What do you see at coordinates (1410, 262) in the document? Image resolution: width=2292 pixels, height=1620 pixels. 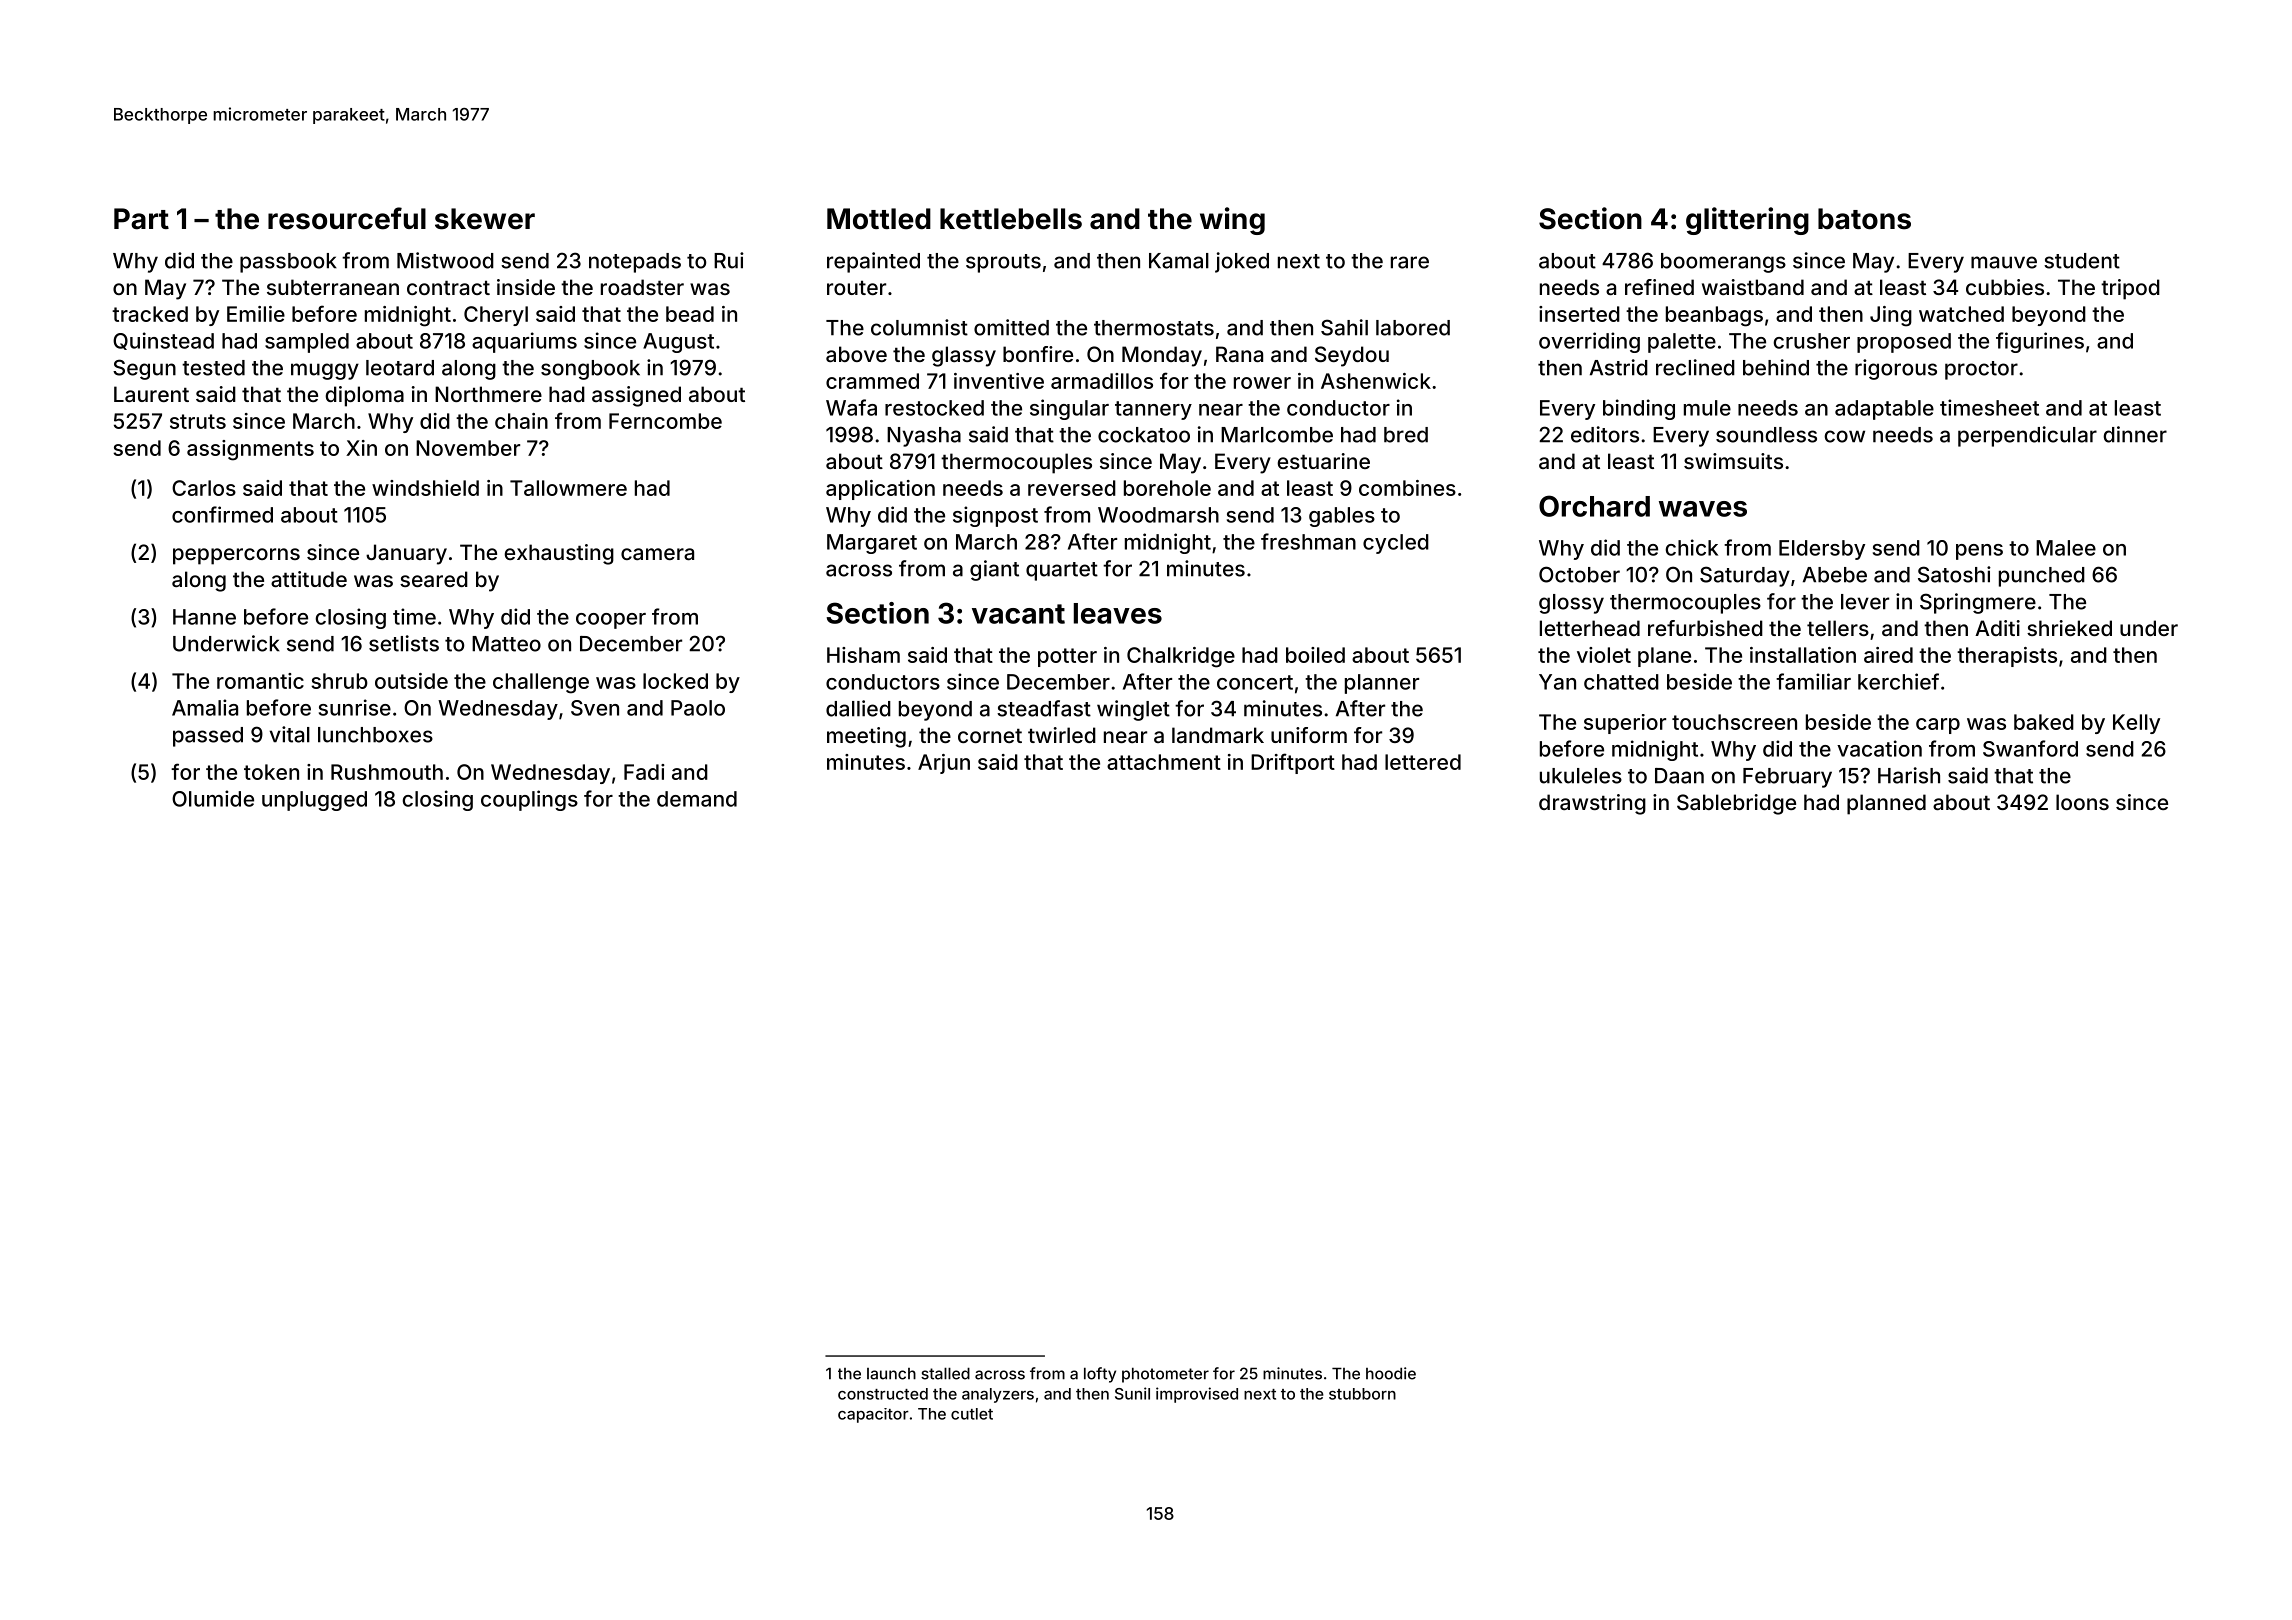 I see `rare` at bounding box center [1410, 262].
